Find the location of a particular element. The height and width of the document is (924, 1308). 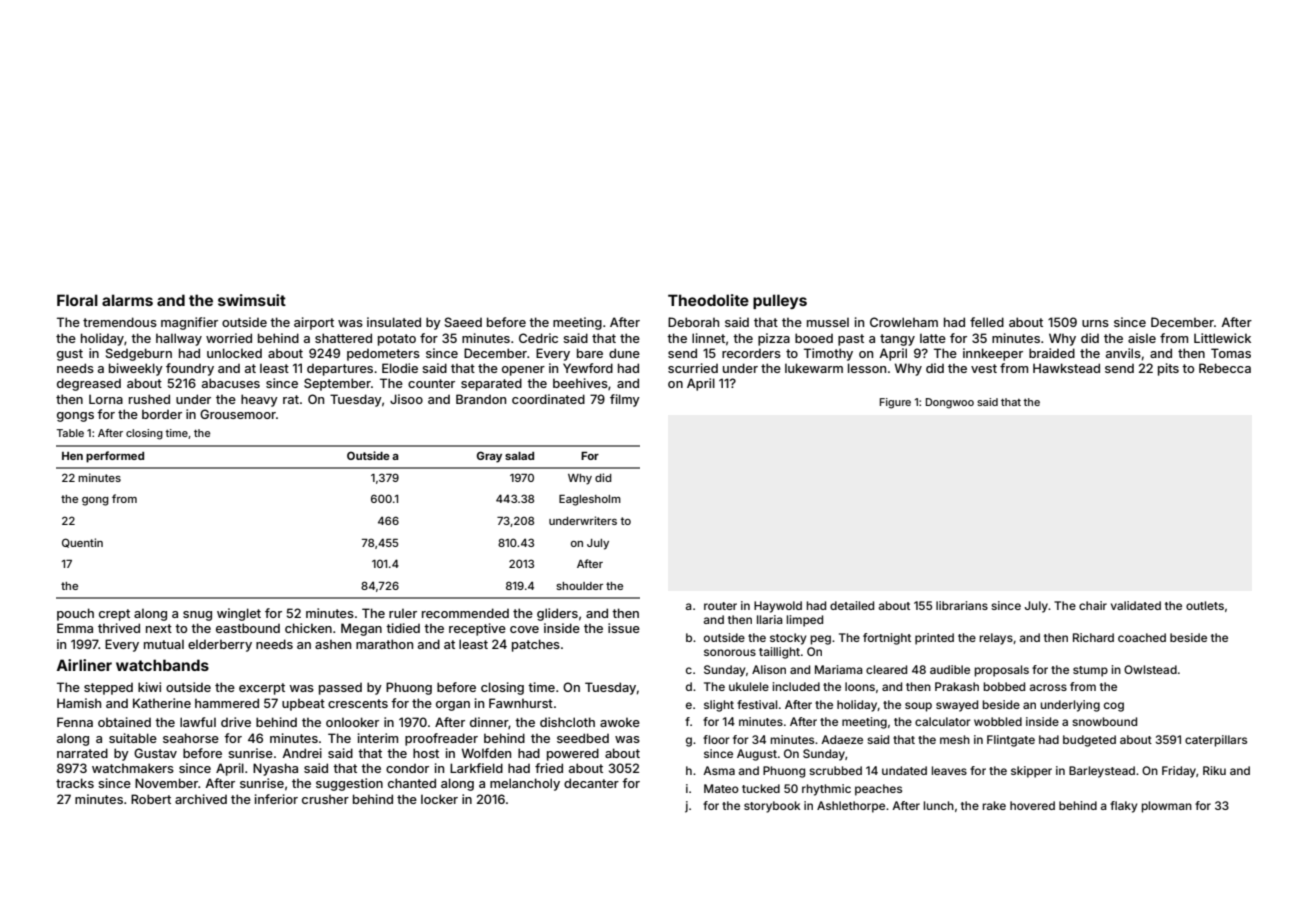

bare is located at coordinates (590, 353).
